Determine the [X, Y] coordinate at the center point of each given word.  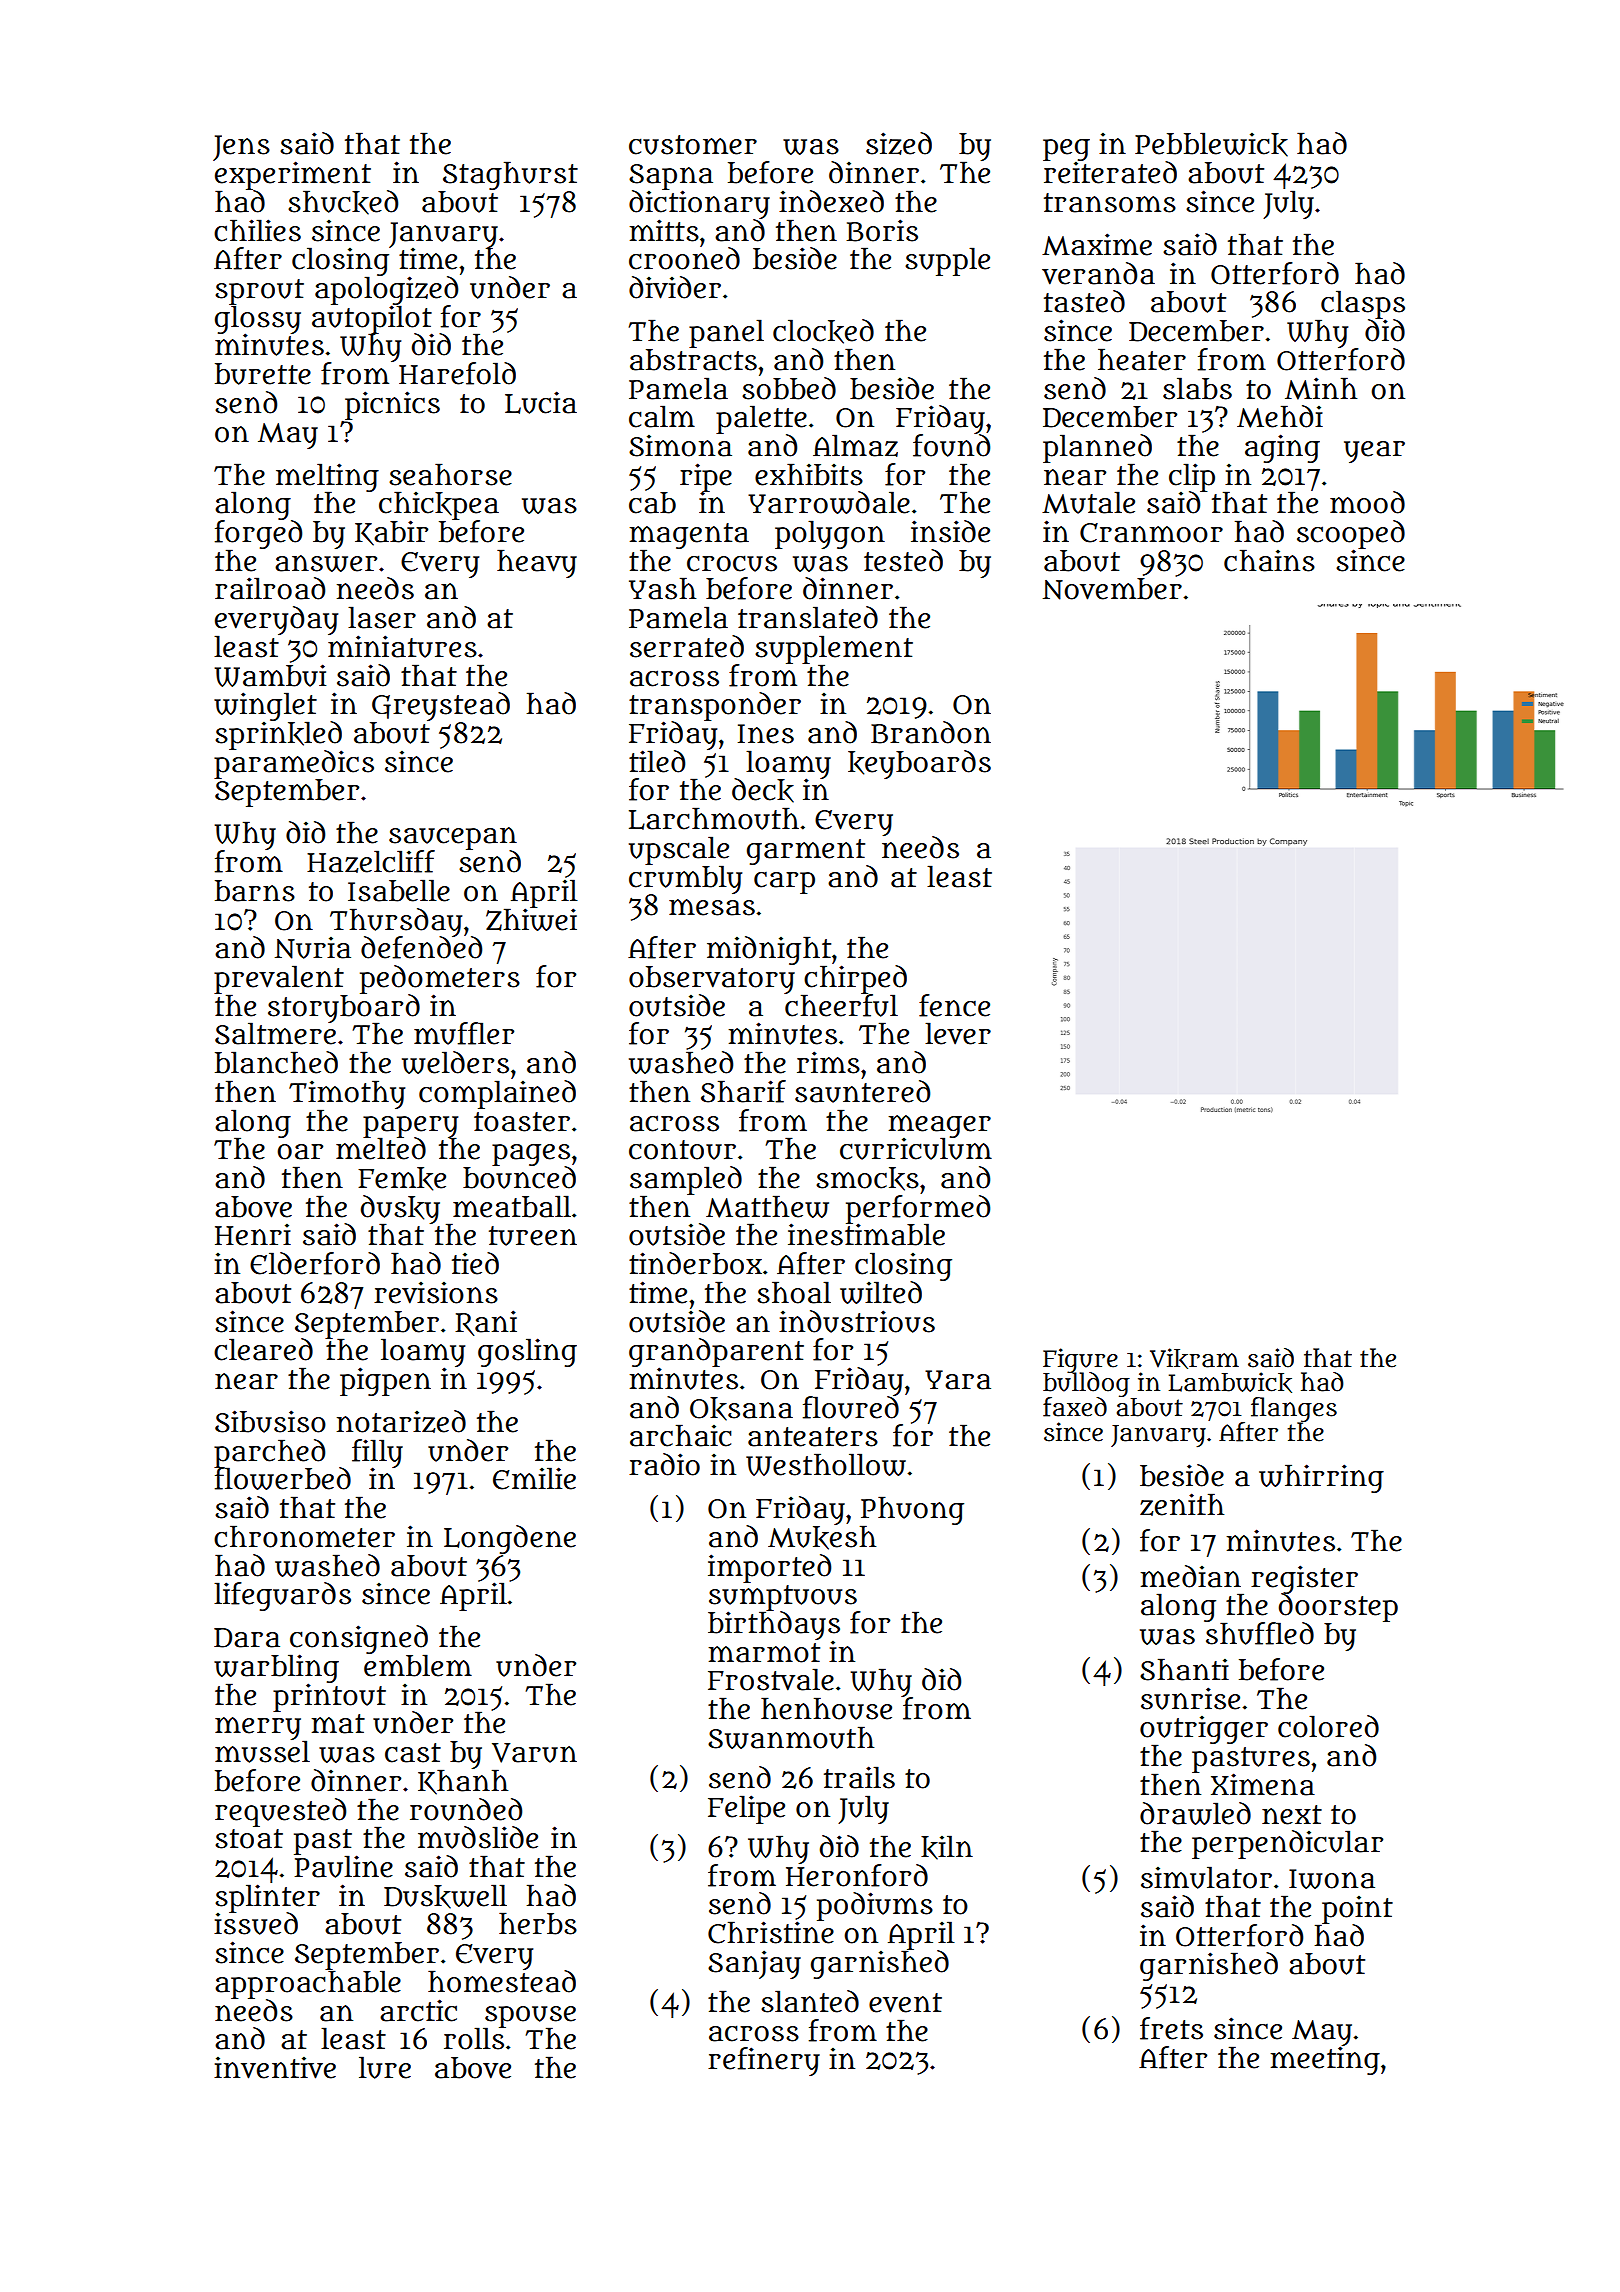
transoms [1110, 203]
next [1292, 1815]
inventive [275, 2068]
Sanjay [754, 1964]
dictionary [699, 204]
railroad [270, 588]
